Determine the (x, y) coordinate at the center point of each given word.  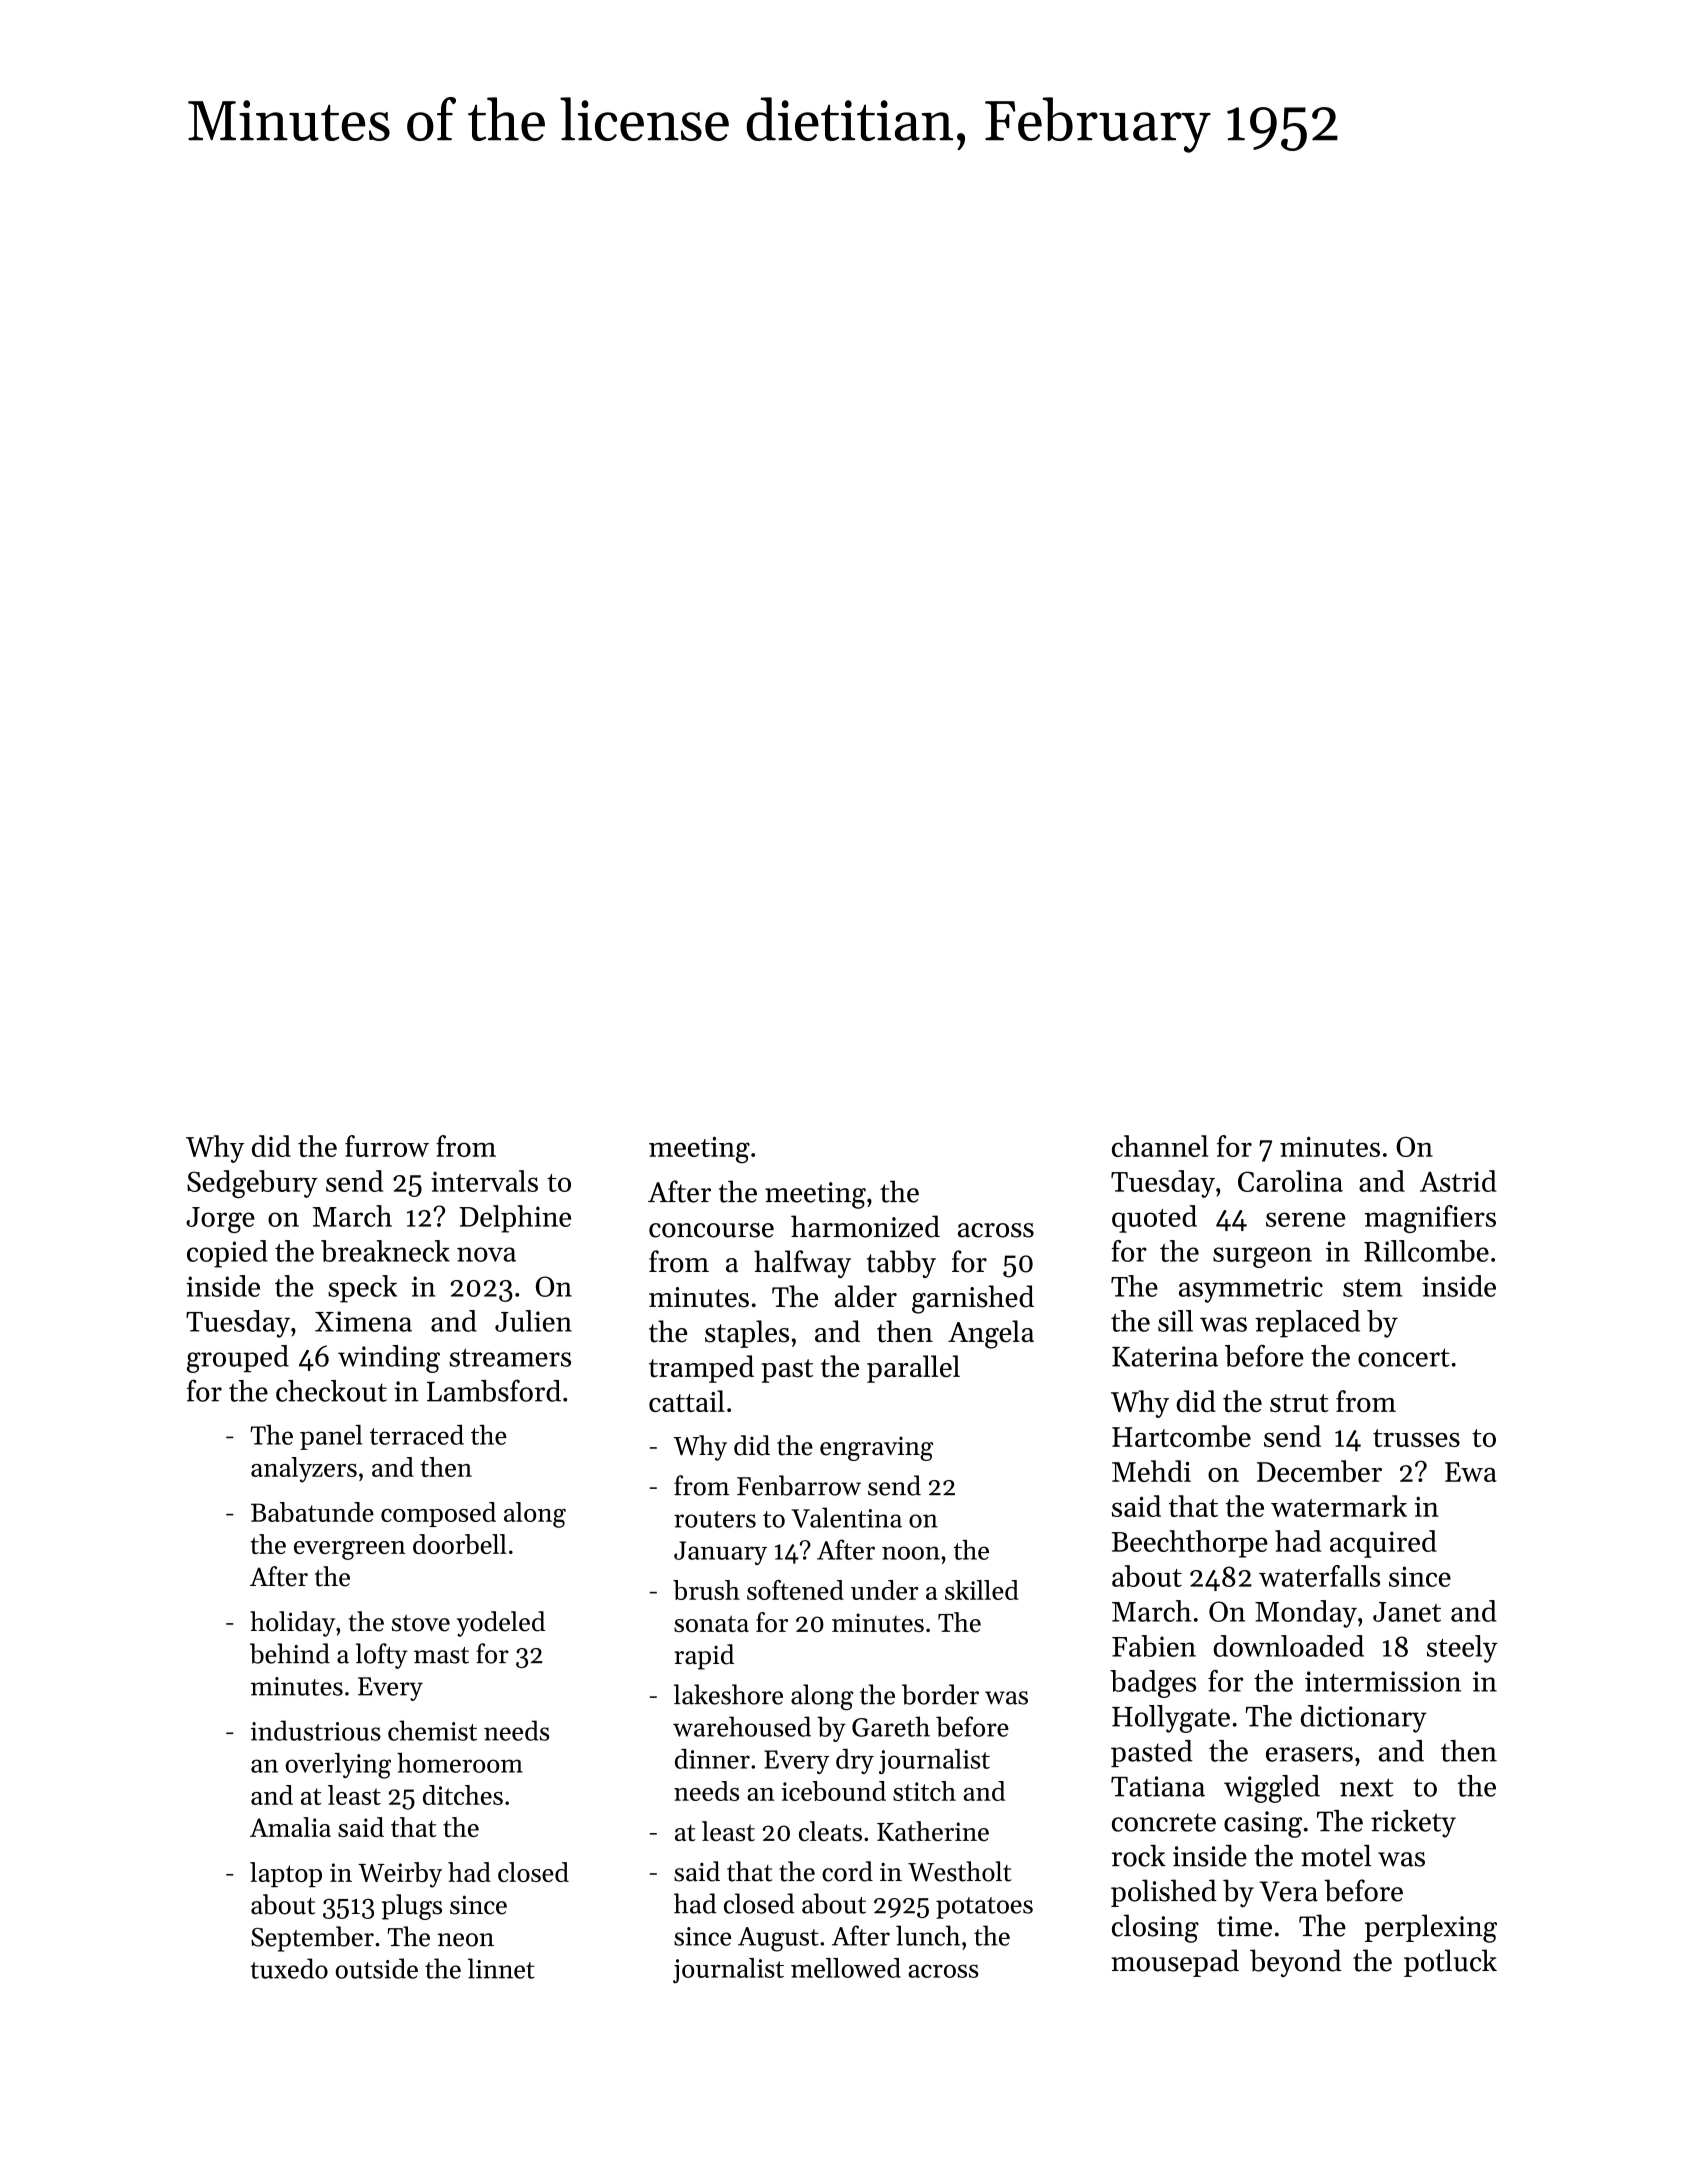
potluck (1450, 1963)
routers (715, 1519)
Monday (1306, 1614)
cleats (830, 1831)
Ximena (363, 1321)
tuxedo (289, 1968)
